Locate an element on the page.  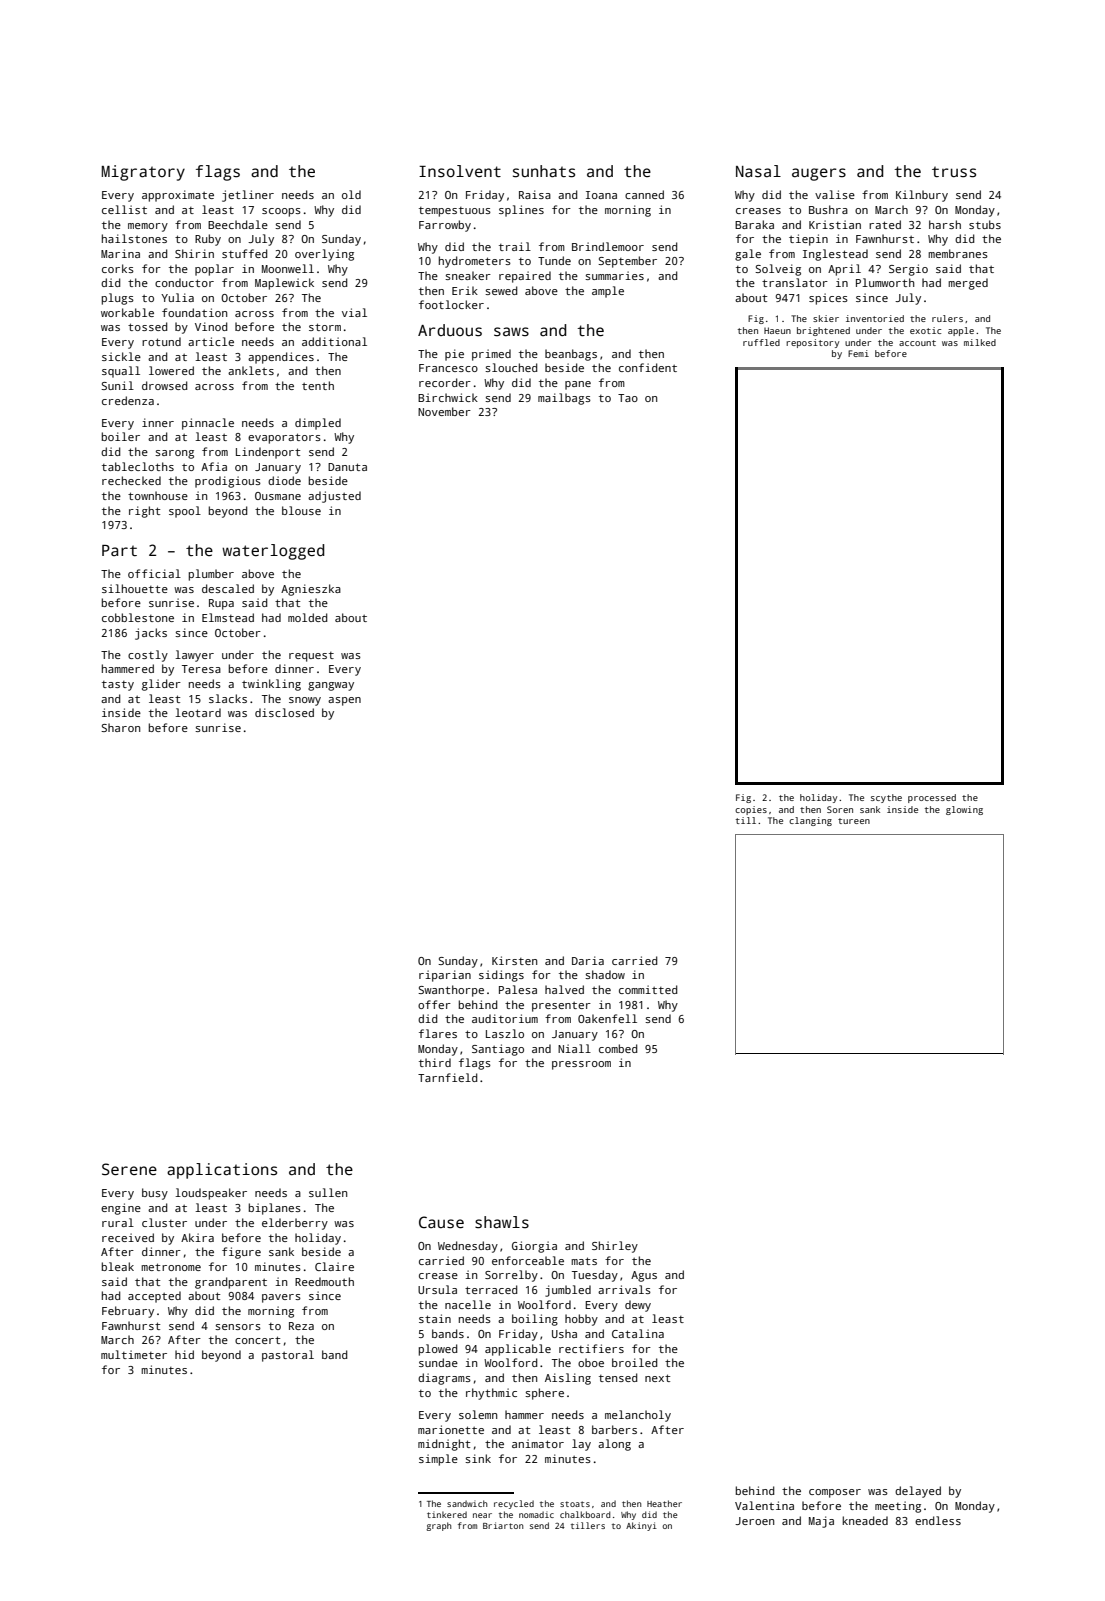
metronome is located at coordinates (171, 1267).
